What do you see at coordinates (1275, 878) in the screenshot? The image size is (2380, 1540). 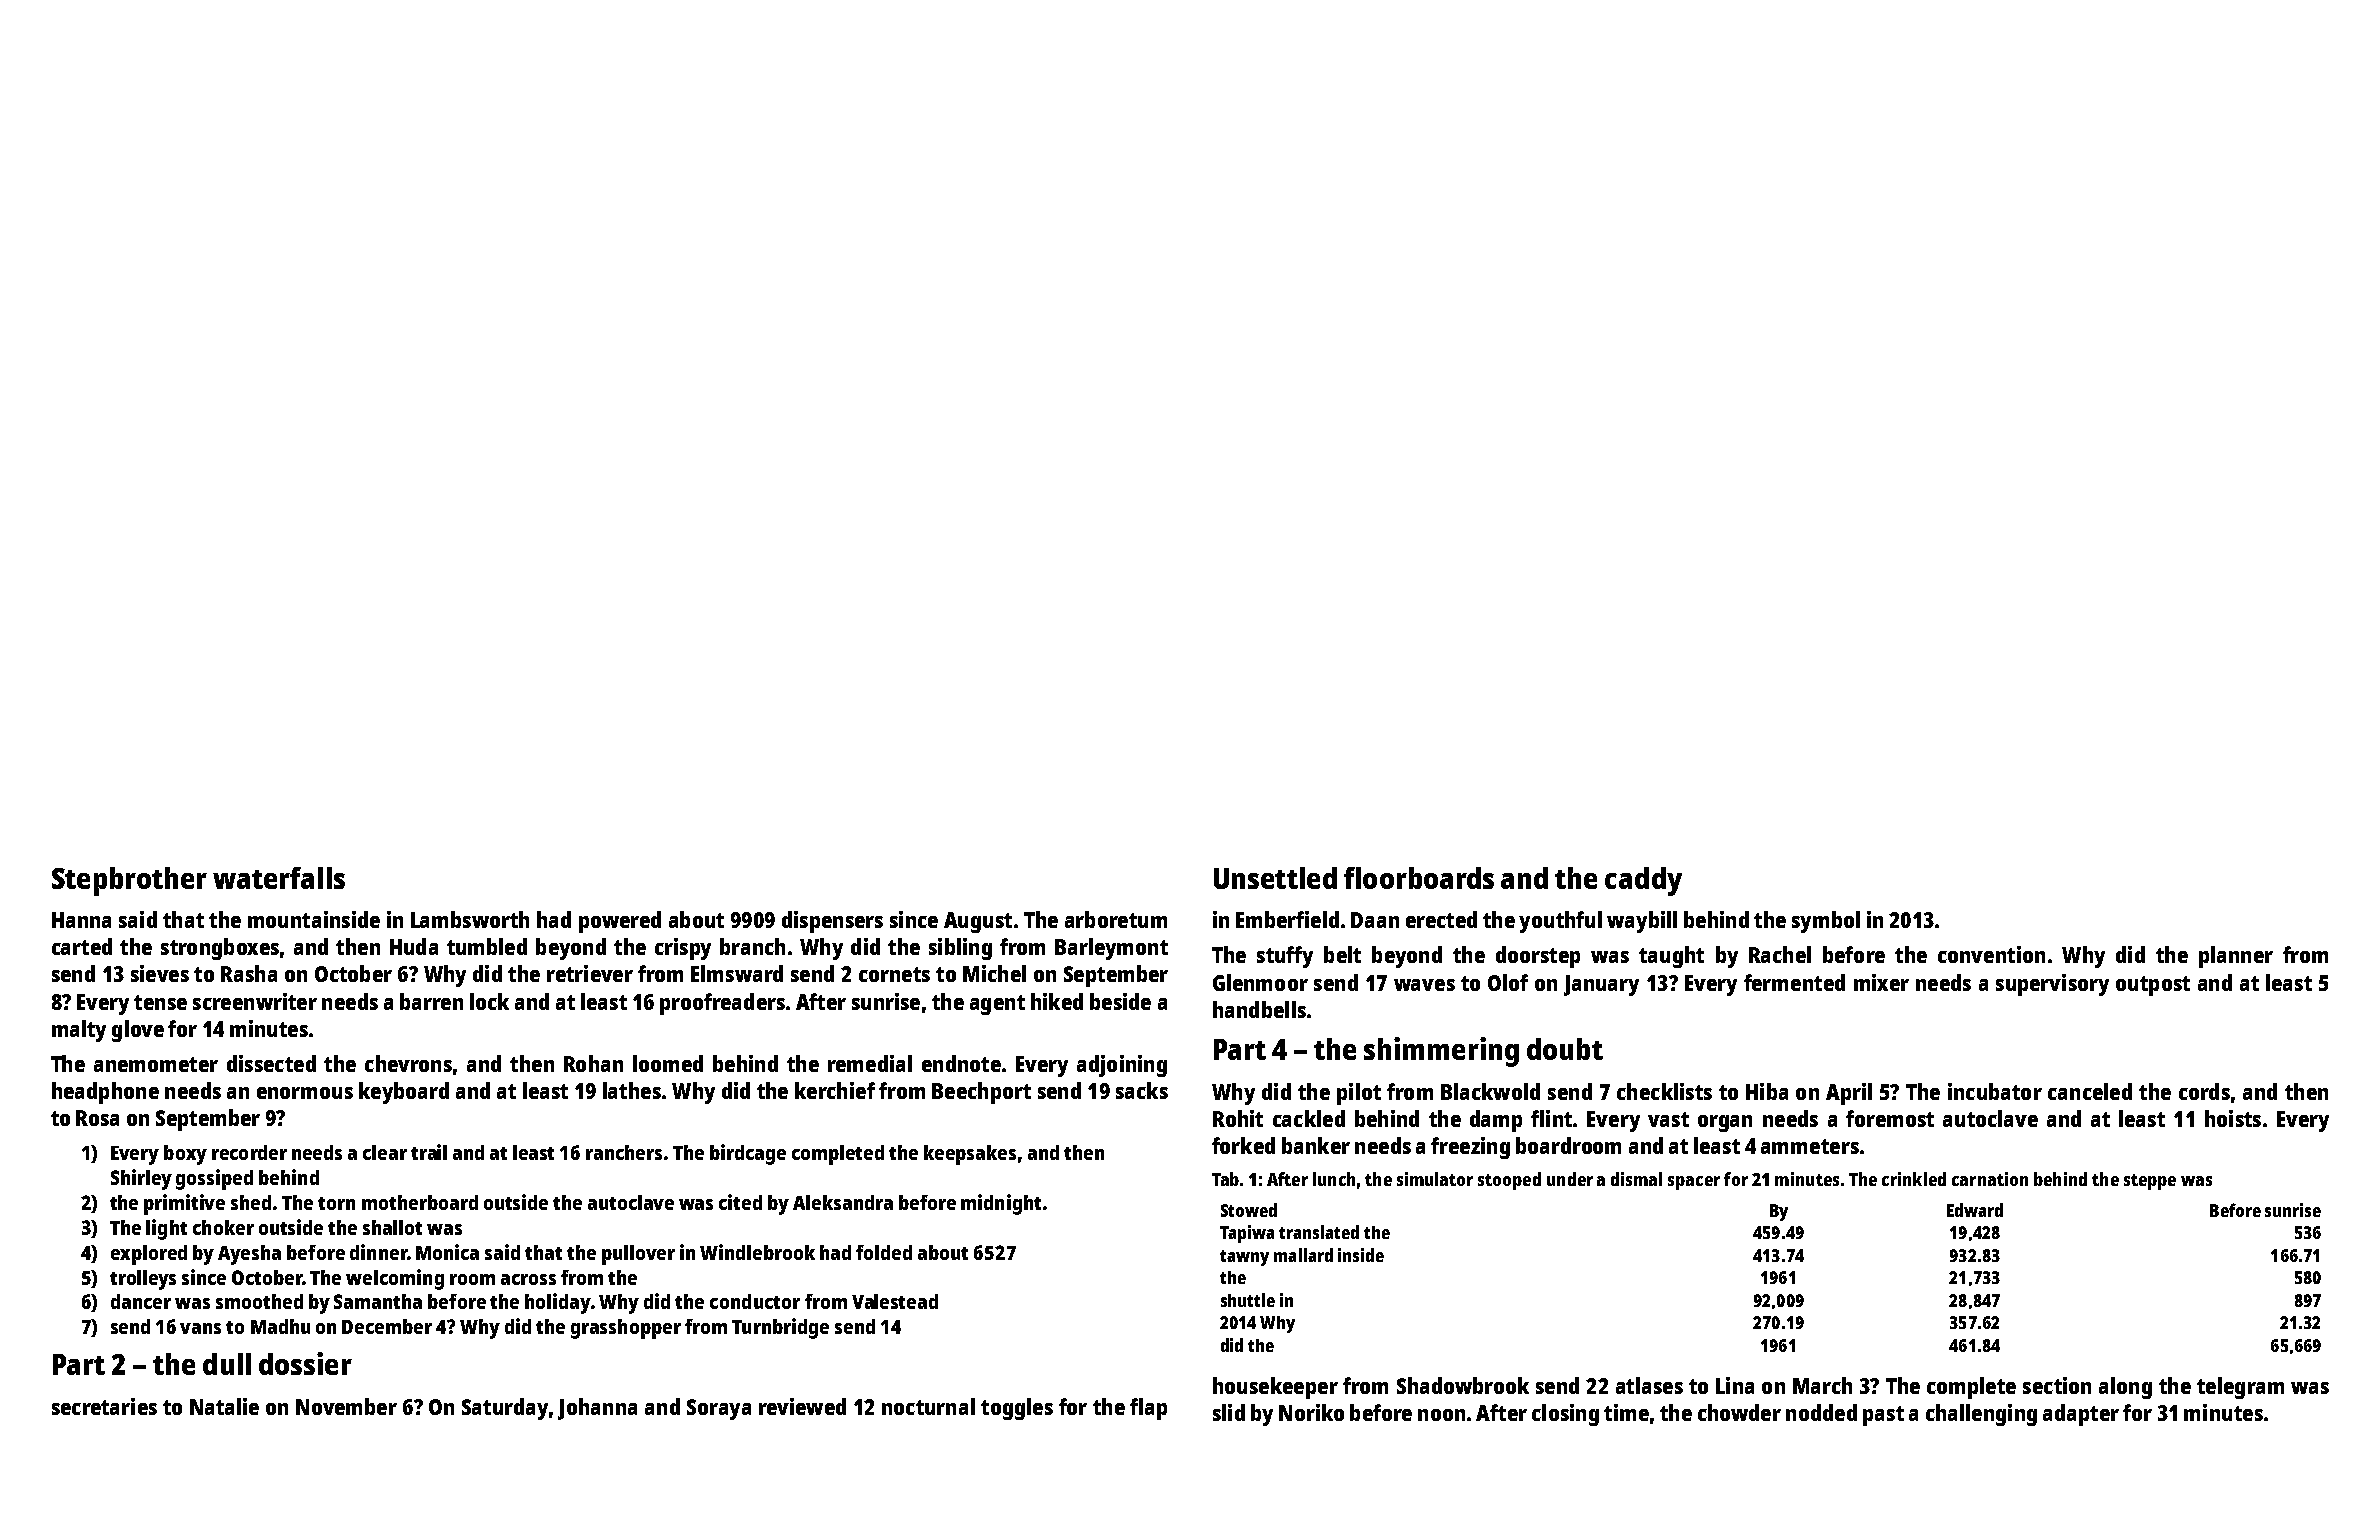 I see `Unsettled` at bounding box center [1275, 878].
